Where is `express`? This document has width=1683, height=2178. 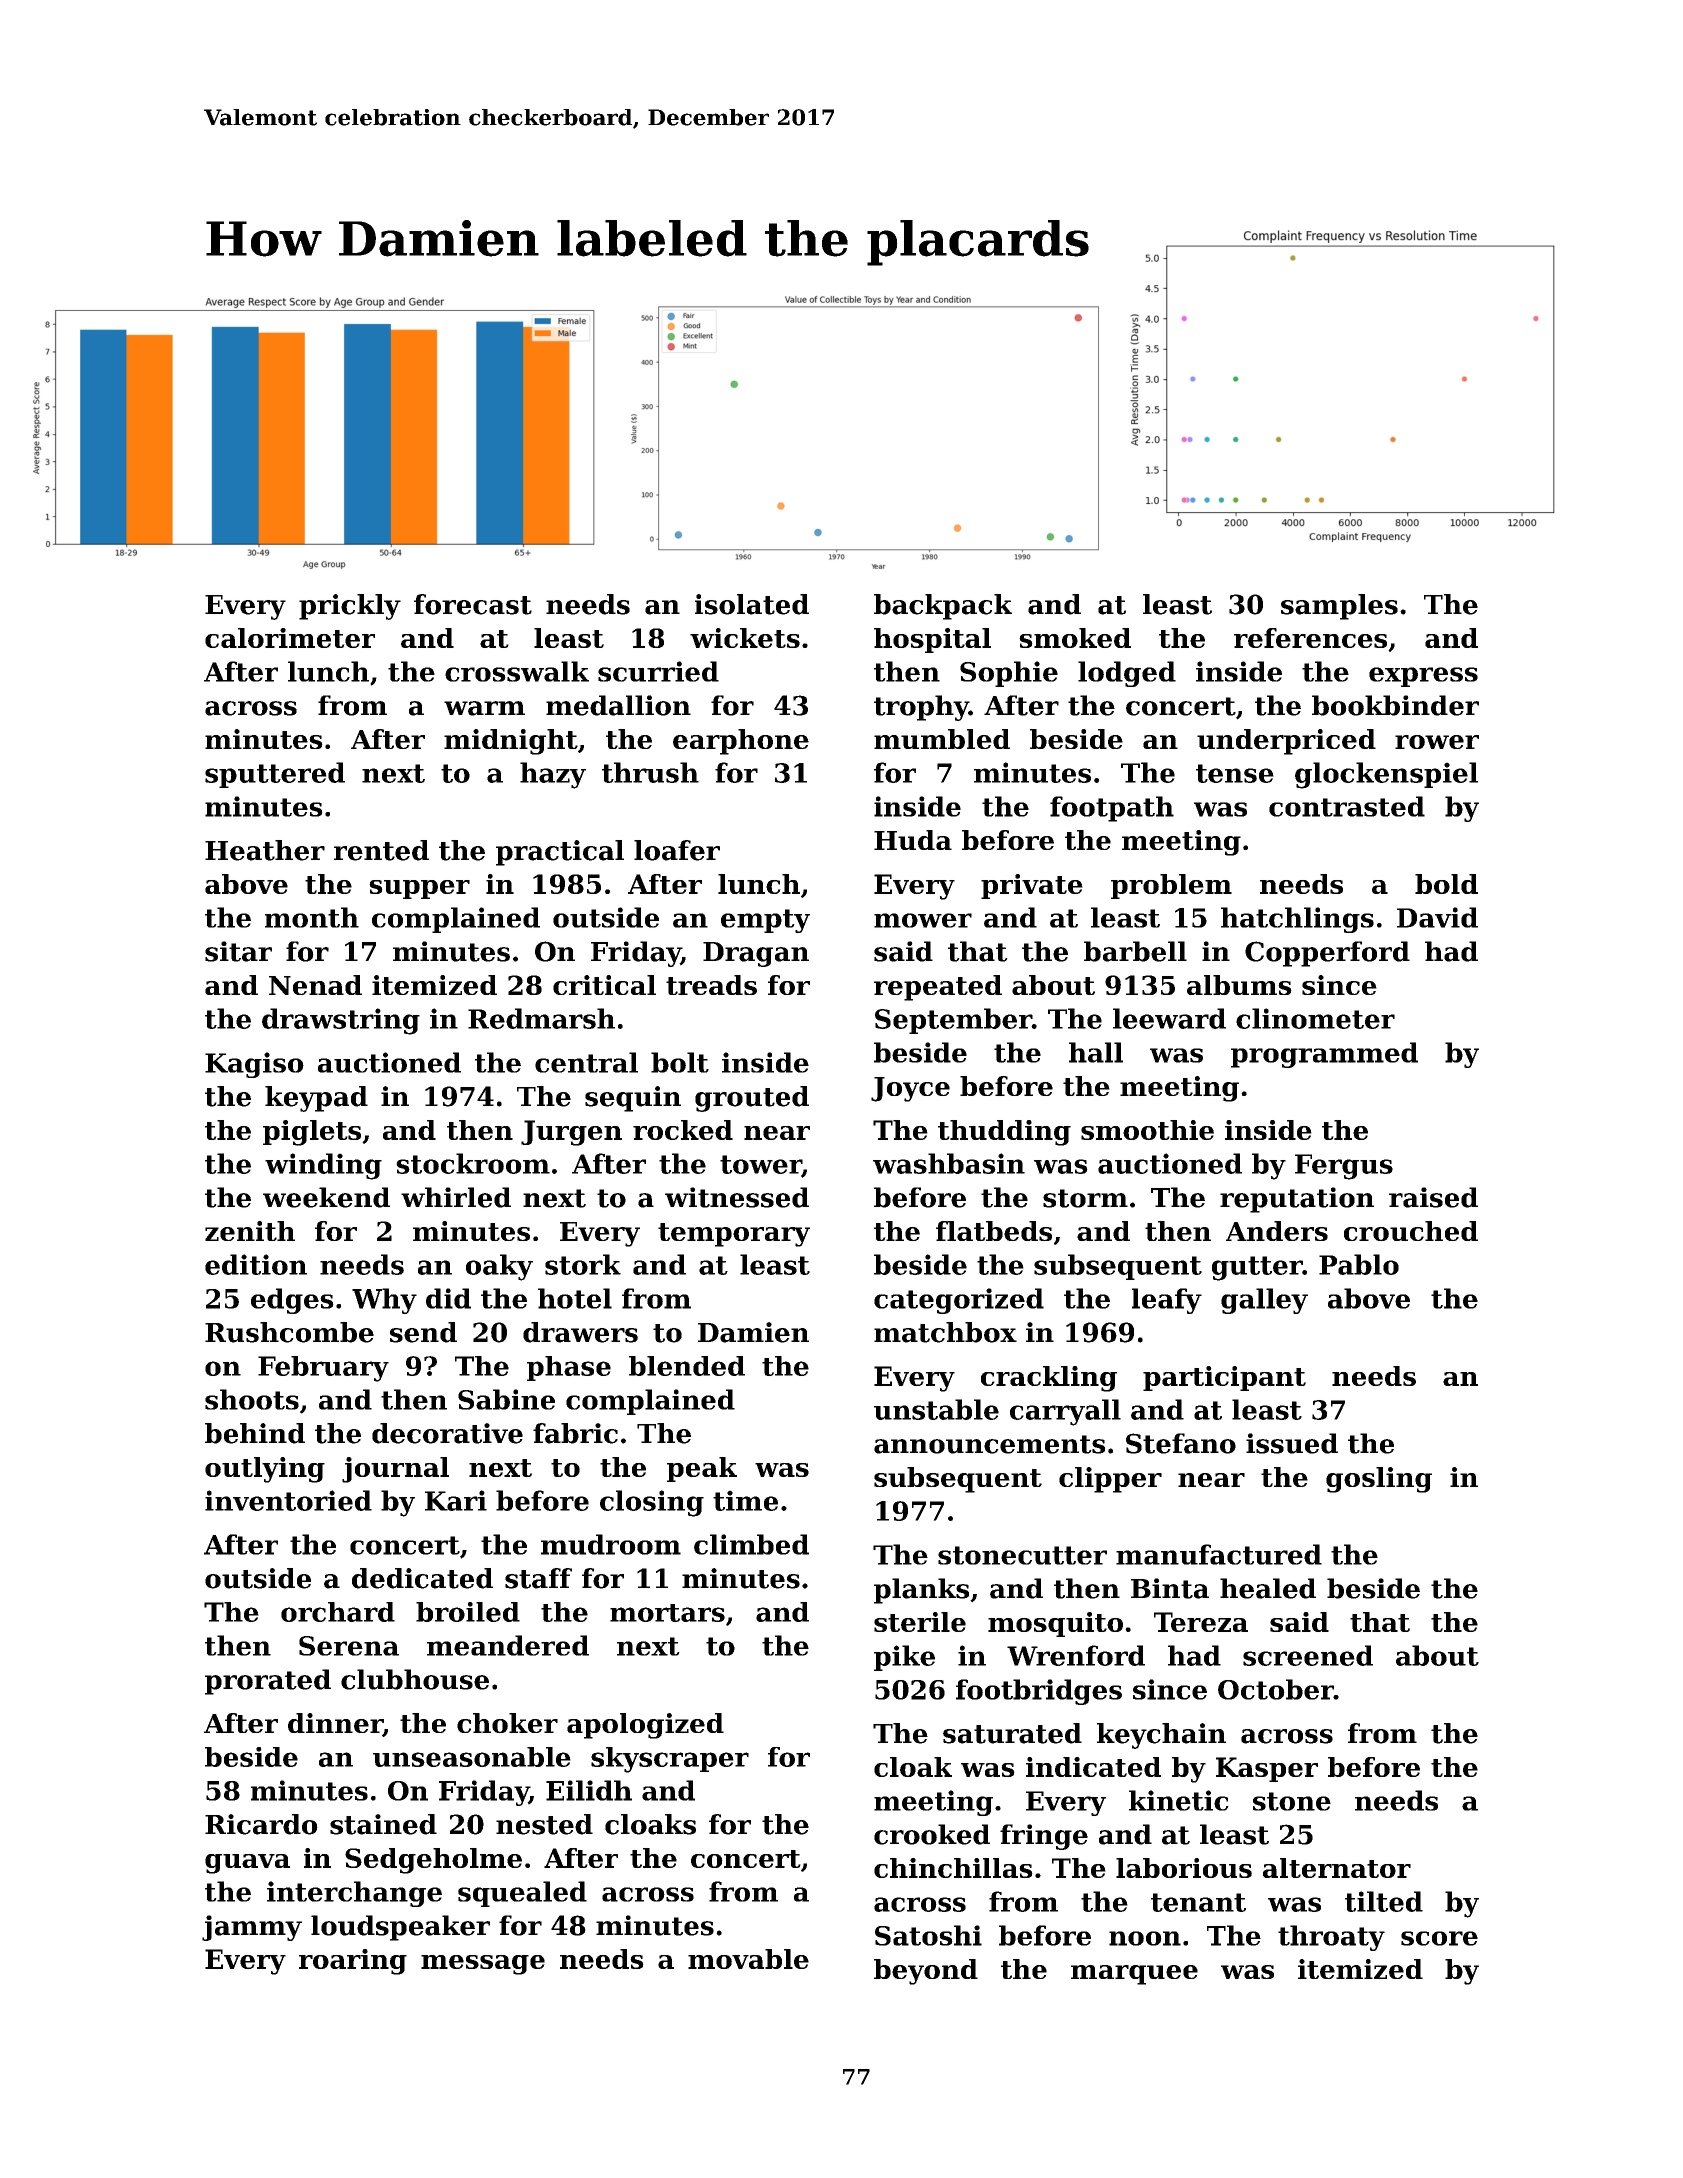 express is located at coordinates (1423, 677).
